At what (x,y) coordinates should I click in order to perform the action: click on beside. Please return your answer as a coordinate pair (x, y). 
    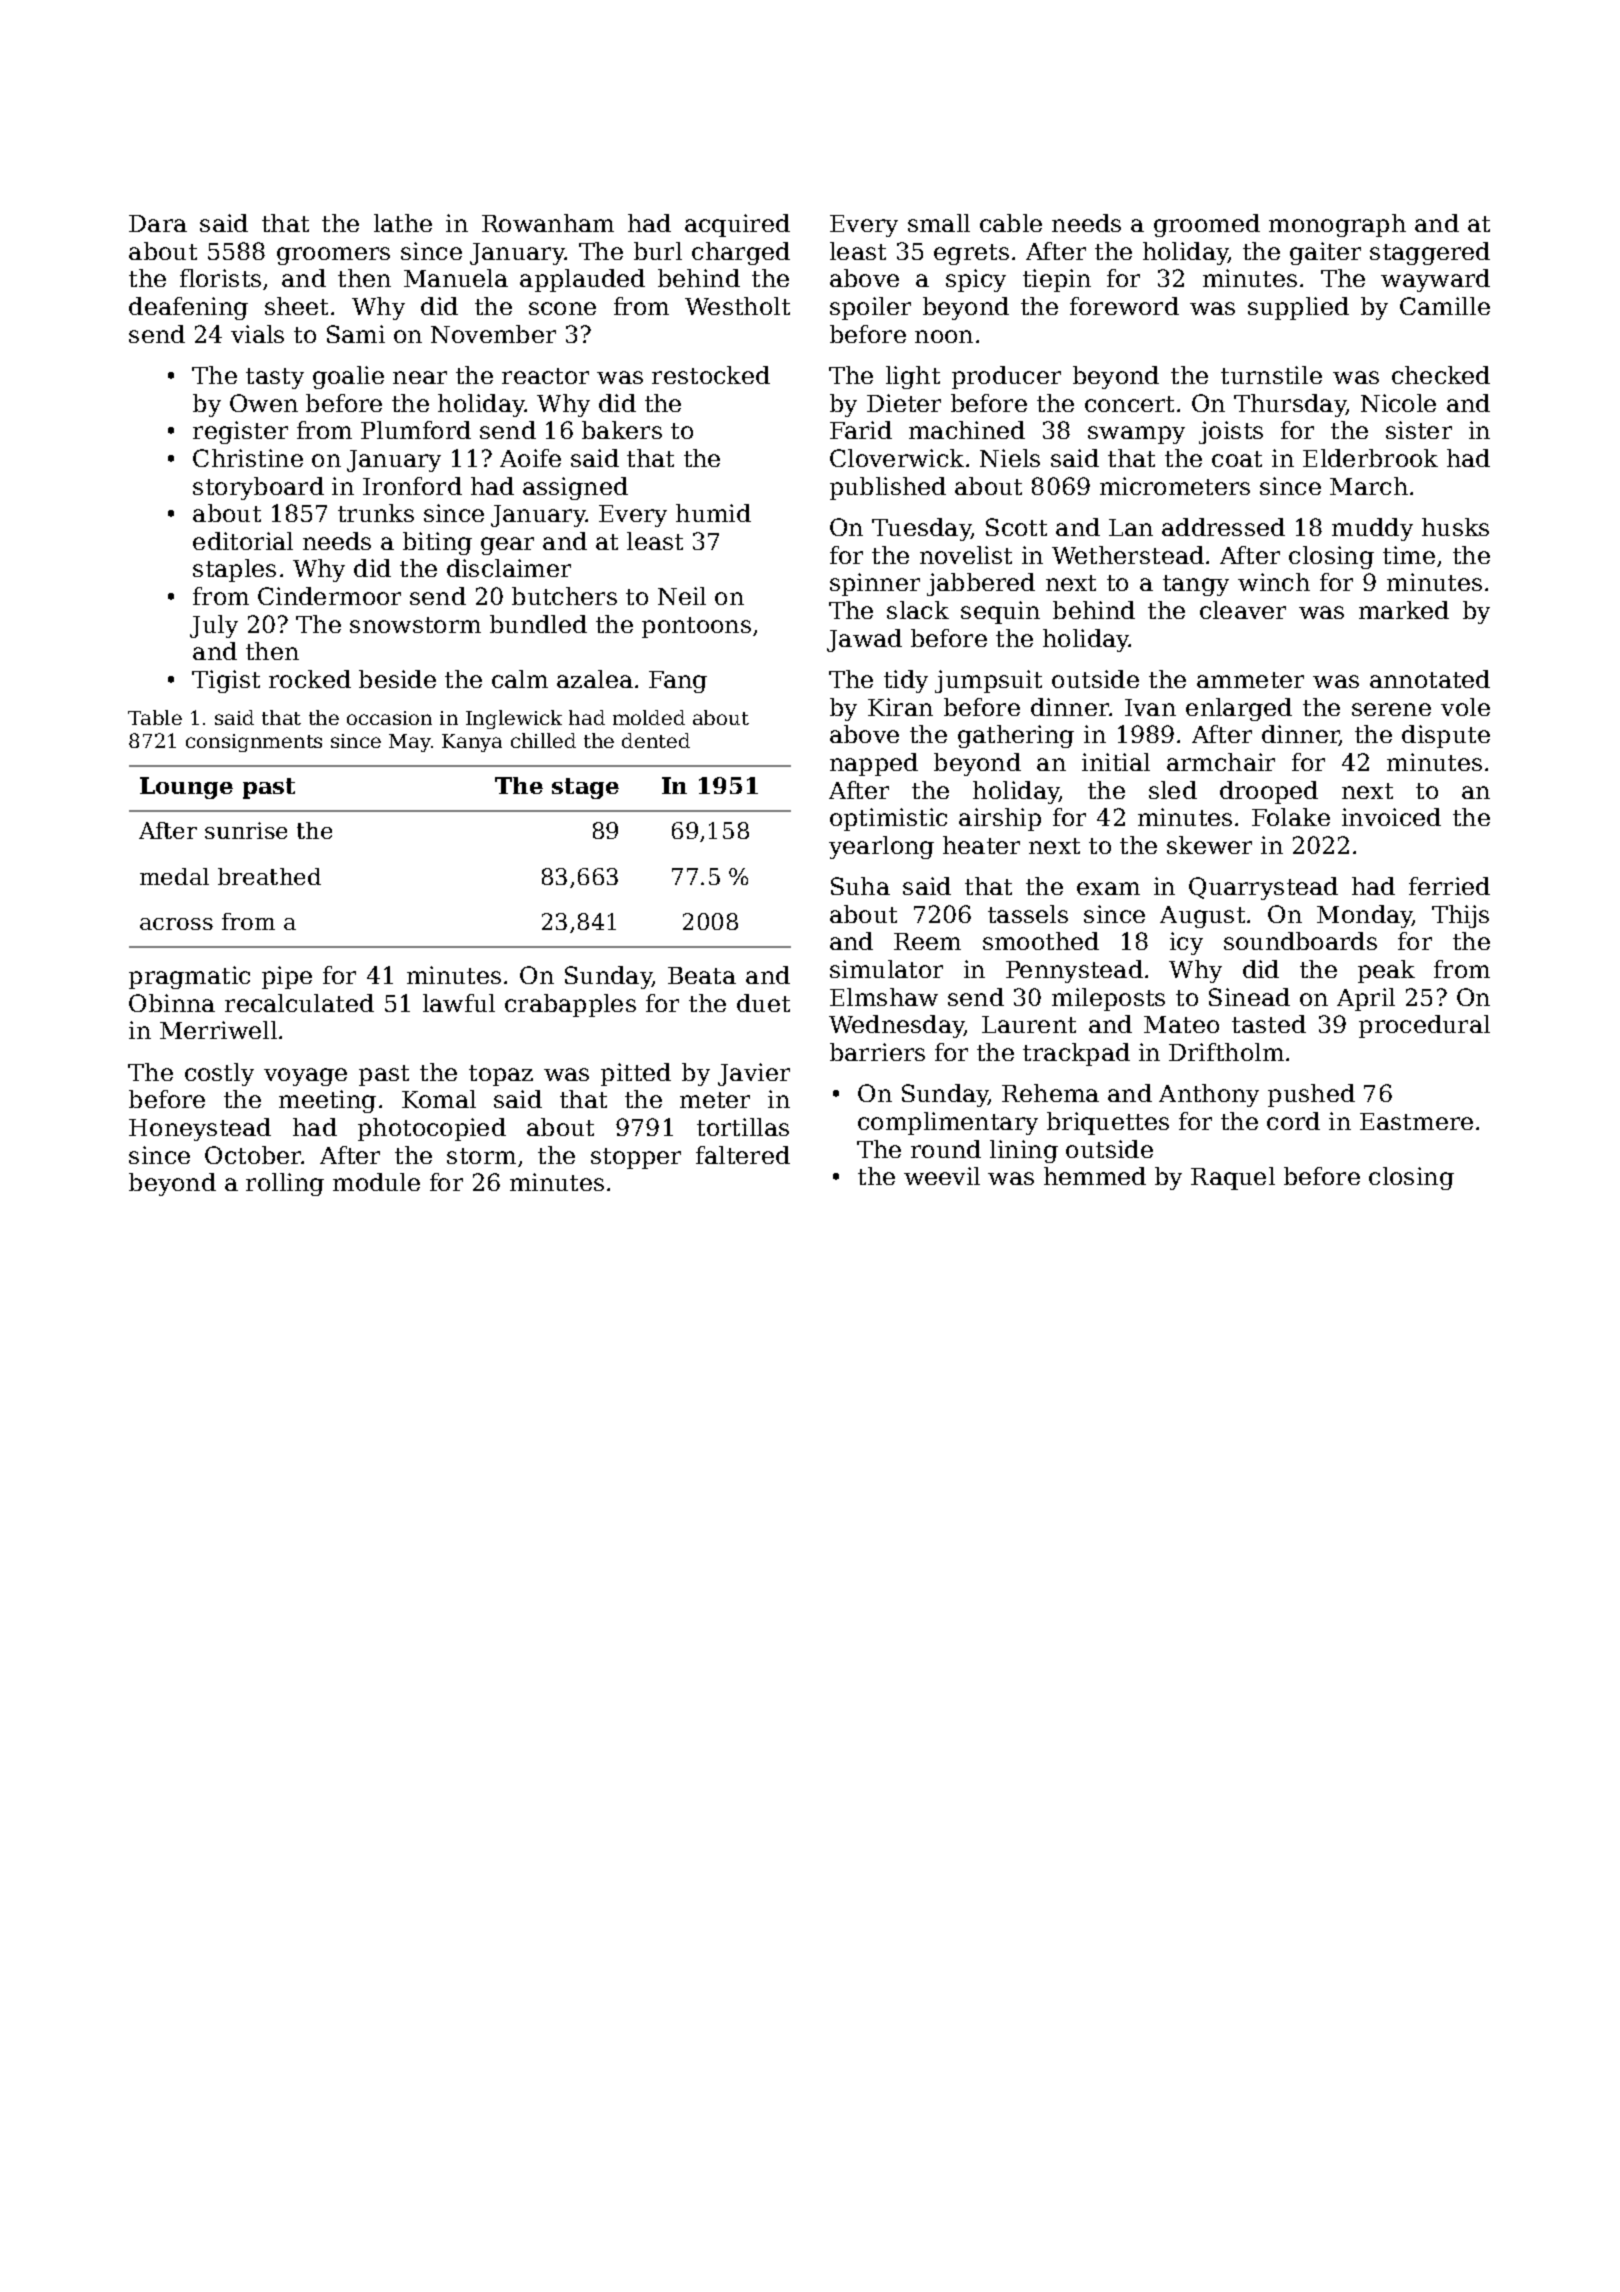
    Looking at the image, I should click on (397, 679).
